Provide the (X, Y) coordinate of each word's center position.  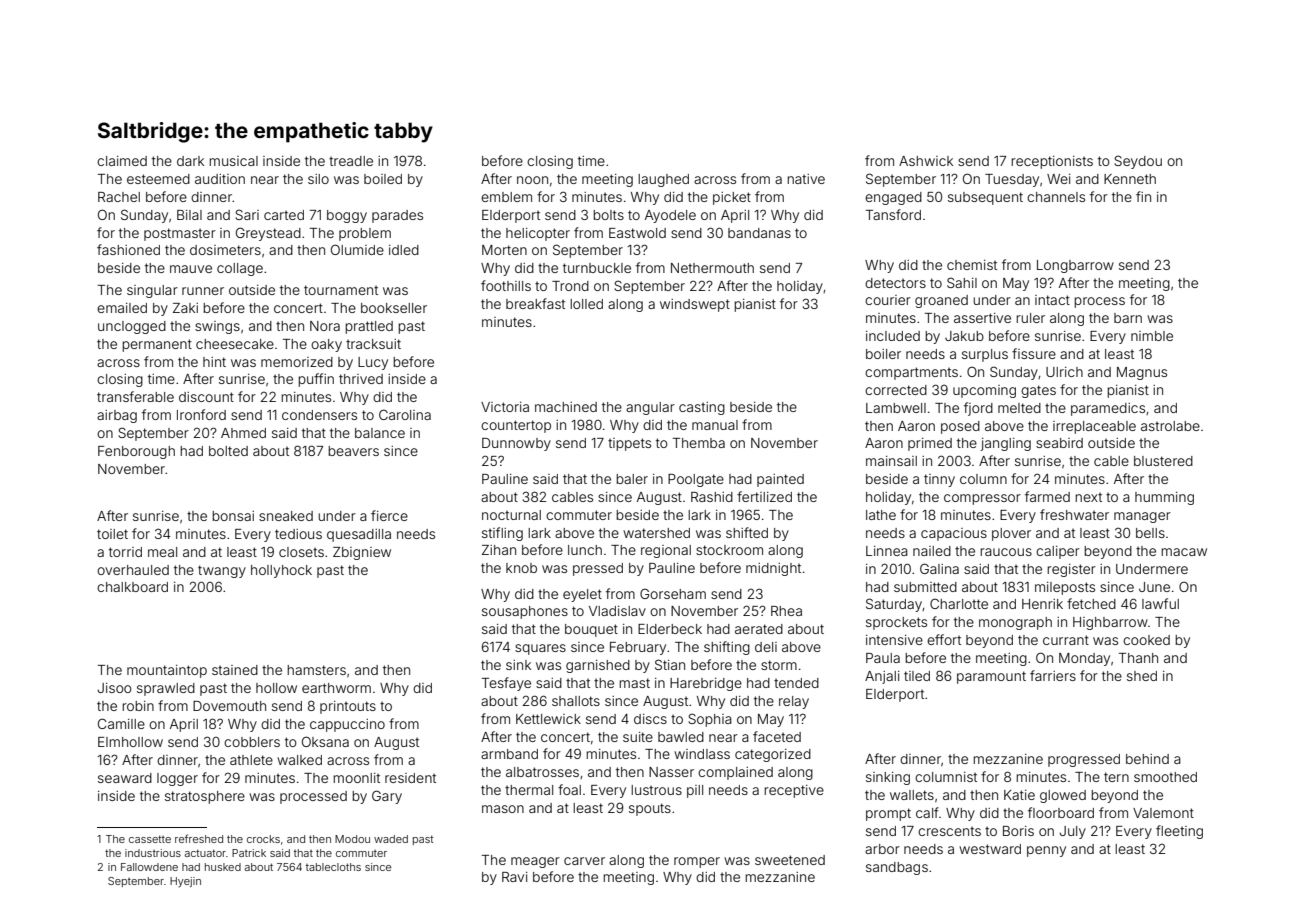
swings (217, 327)
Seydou (1138, 162)
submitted (925, 587)
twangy (222, 571)
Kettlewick (548, 719)
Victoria (505, 407)
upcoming (984, 391)
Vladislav (617, 611)
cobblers (252, 742)
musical (233, 161)
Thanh (1138, 658)
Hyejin (185, 882)
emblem (506, 197)
